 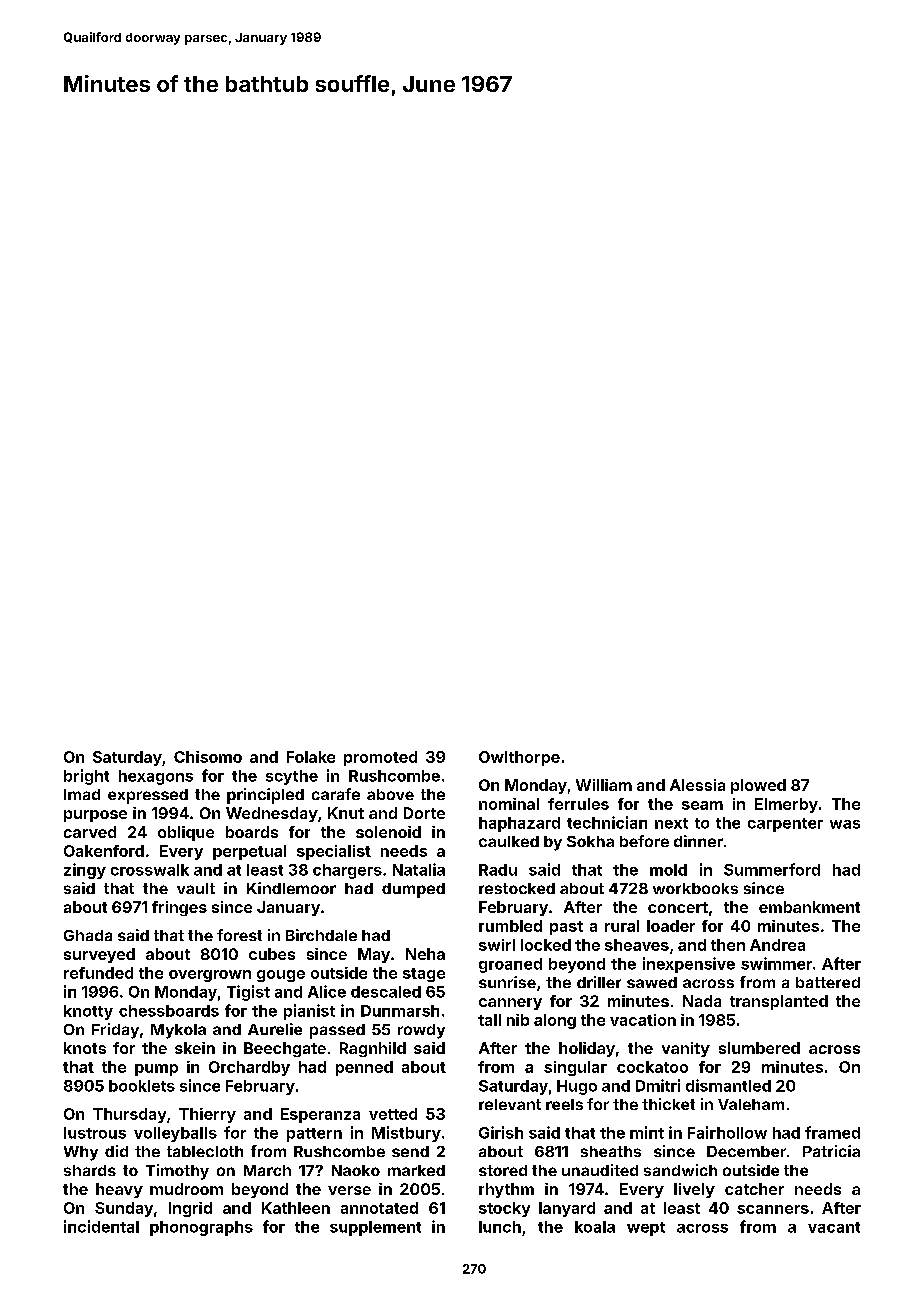 I want to click on sandwich, so click(x=680, y=1170).
